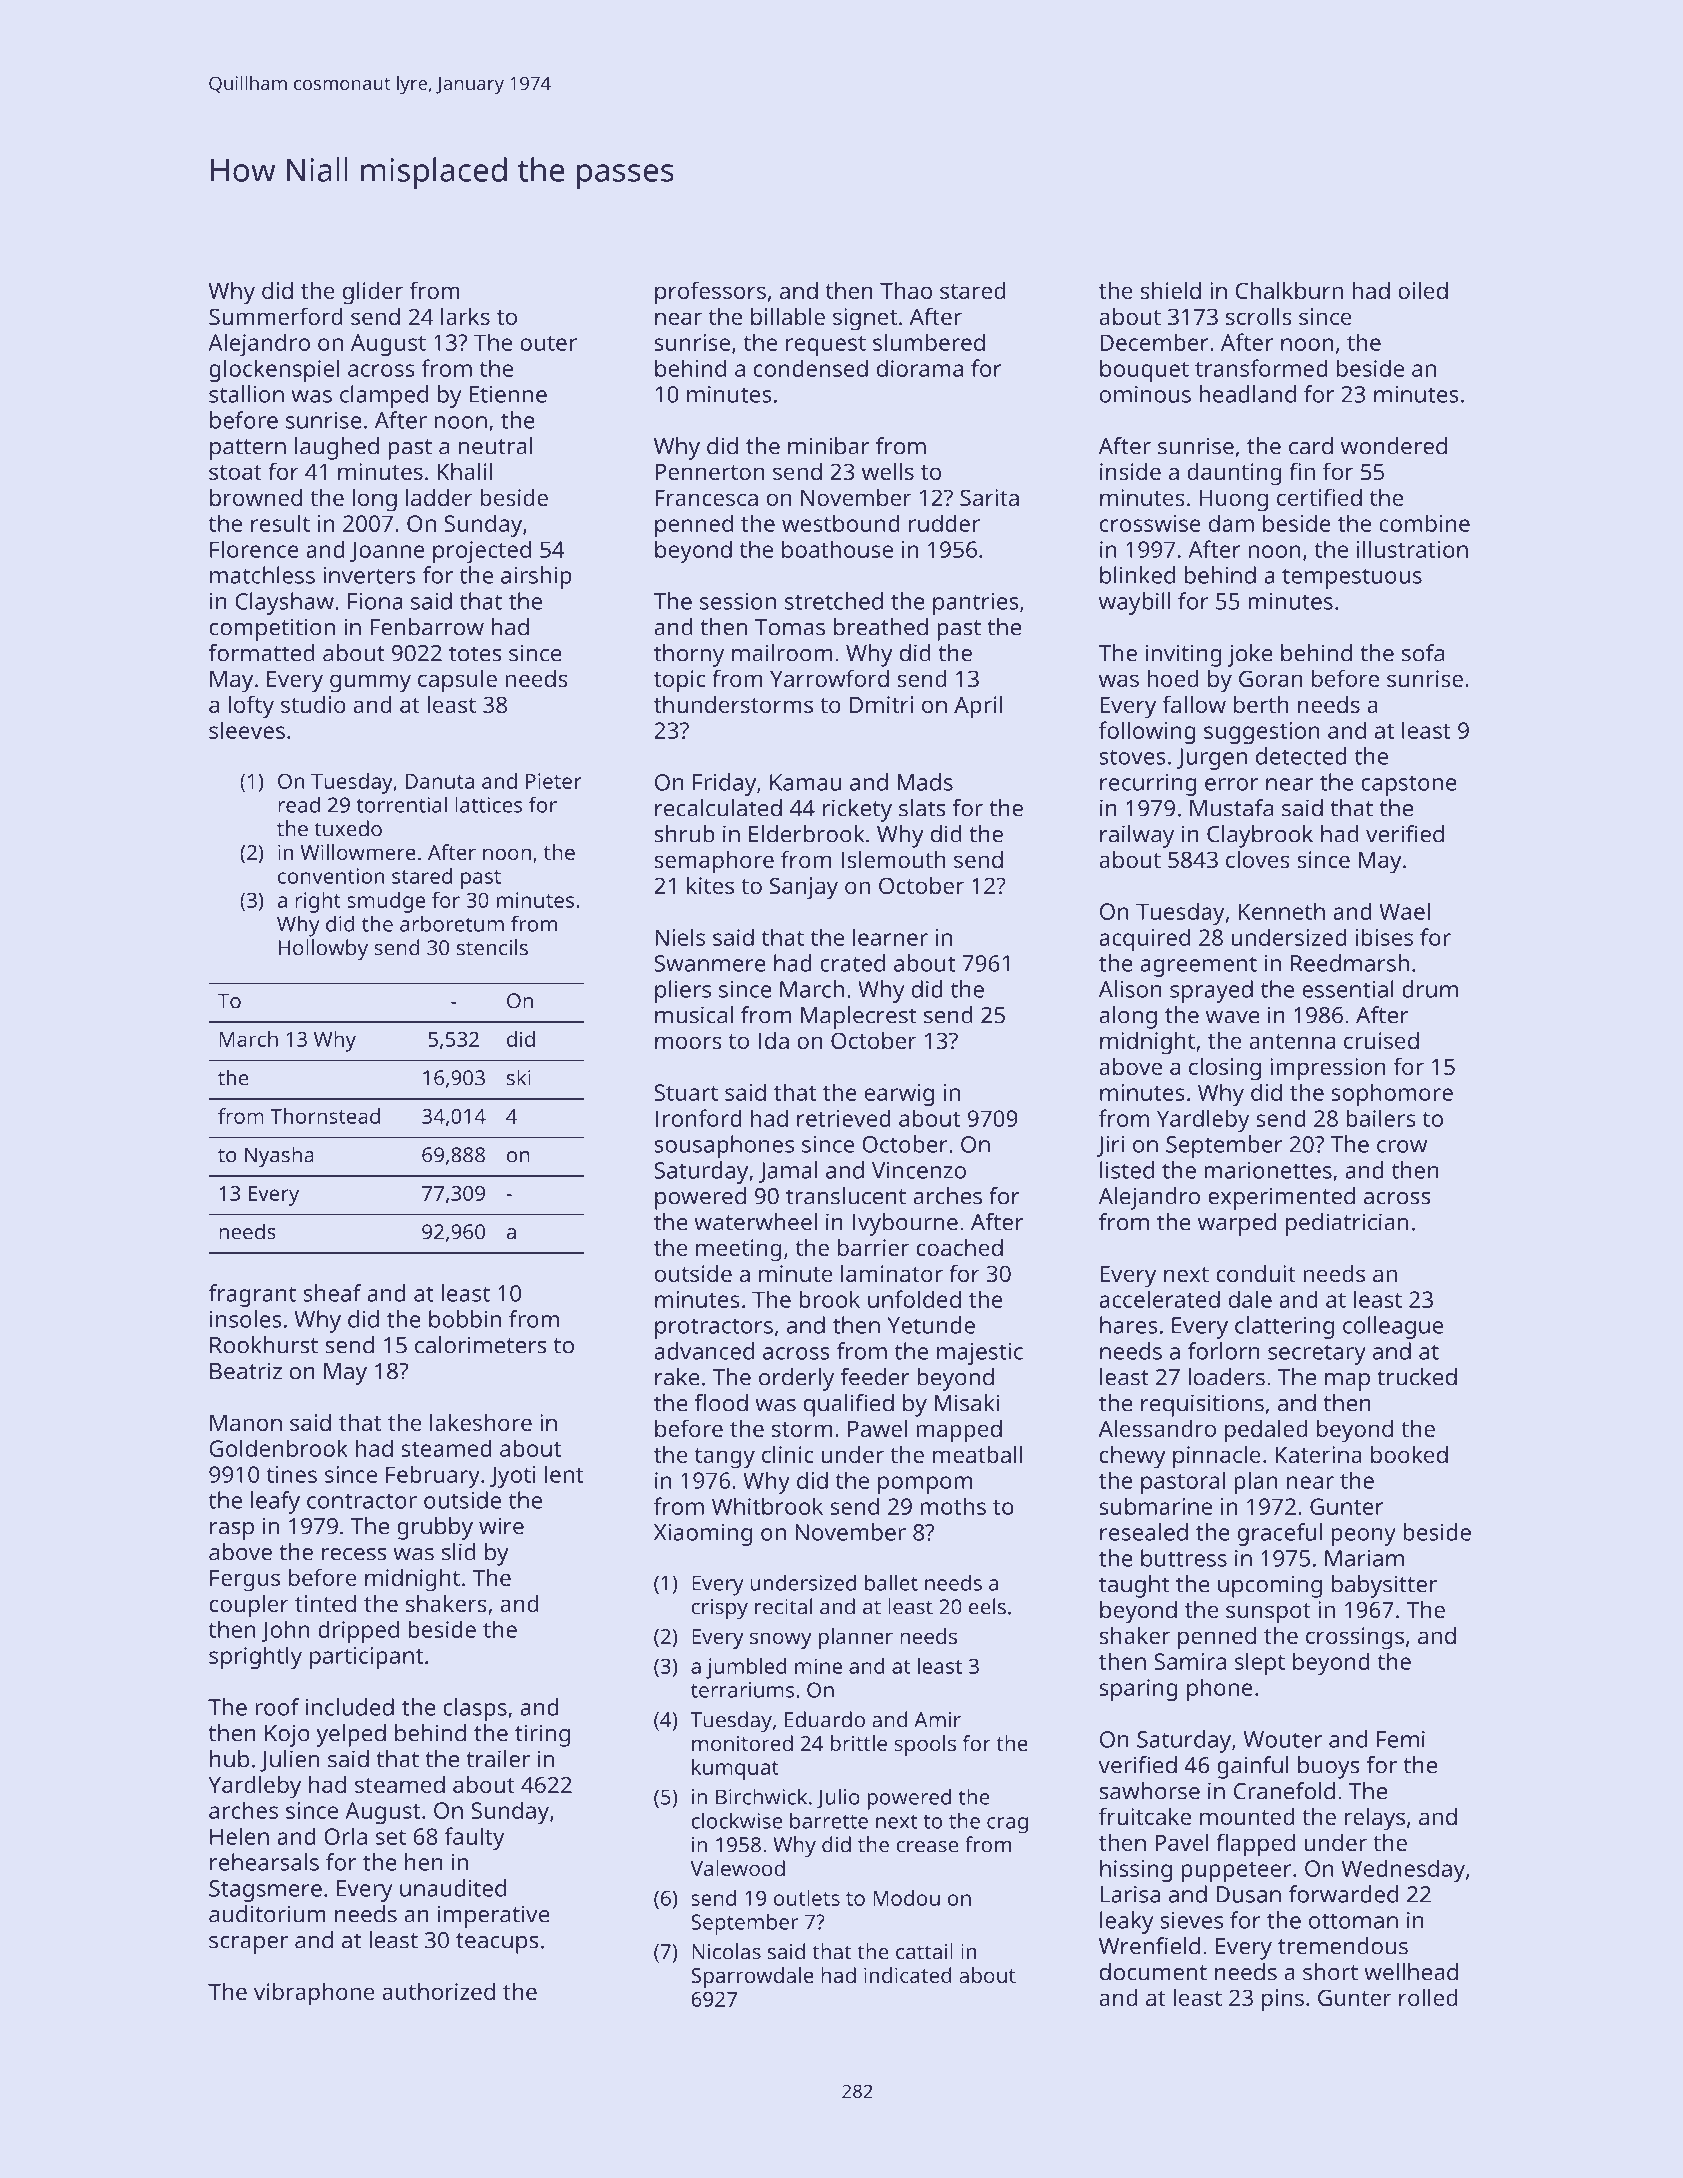  What do you see at coordinates (788, 316) in the screenshot?
I see `billable` at bounding box center [788, 316].
